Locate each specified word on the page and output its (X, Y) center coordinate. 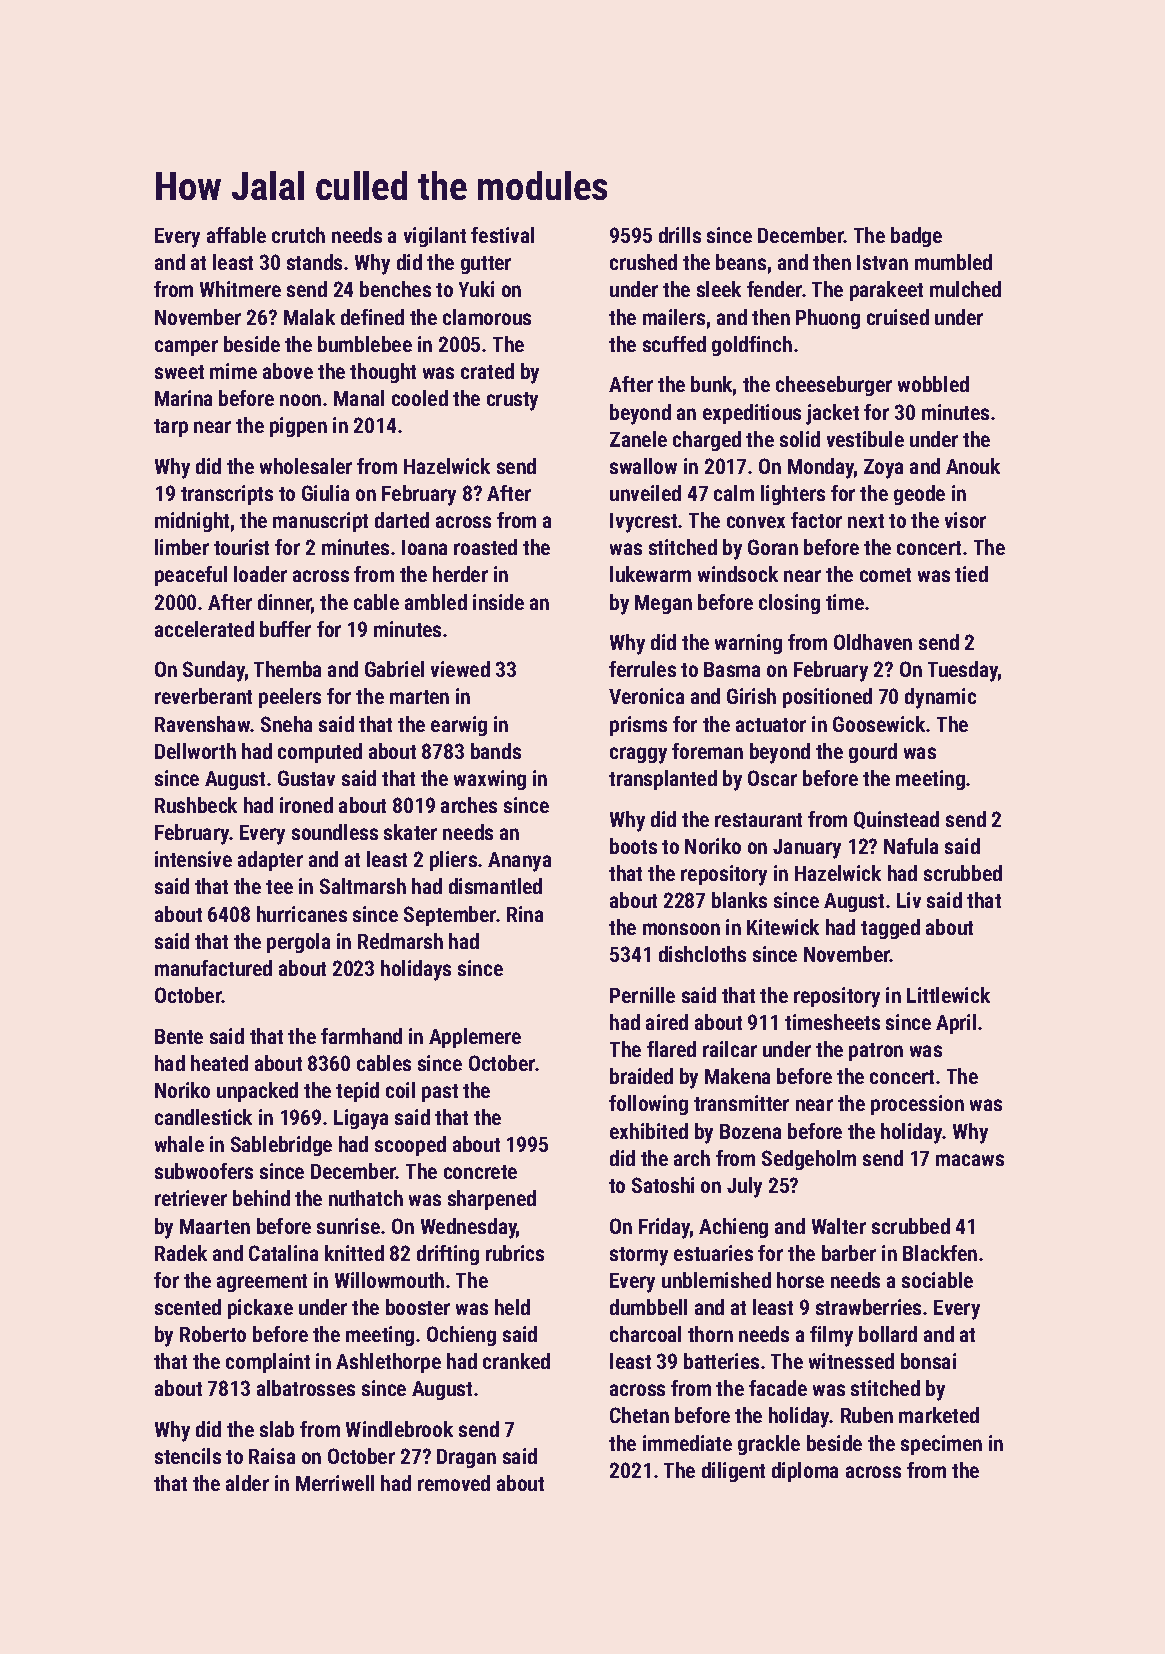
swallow (643, 466)
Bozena (750, 1131)
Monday (821, 468)
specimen (941, 1445)
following (648, 1105)
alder (247, 1483)
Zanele (638, 439)
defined (372, 317)
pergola (298, 943)
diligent (733, 1472)
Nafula (911, 846)
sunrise (348, 1226)
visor (965, 520)
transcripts (227, 495)
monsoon (681, 929)
